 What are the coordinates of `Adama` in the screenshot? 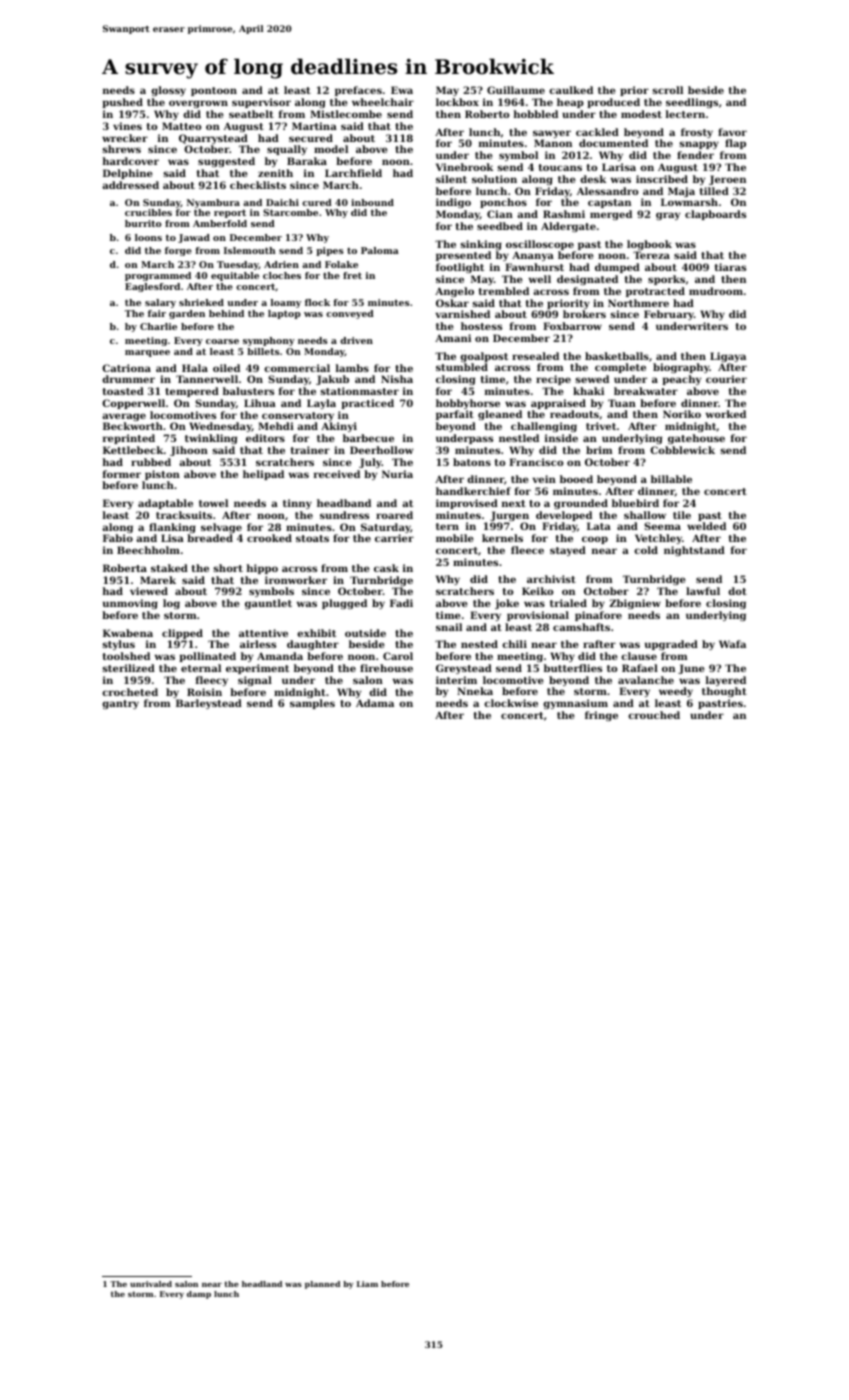 It's located at (375, 703).
